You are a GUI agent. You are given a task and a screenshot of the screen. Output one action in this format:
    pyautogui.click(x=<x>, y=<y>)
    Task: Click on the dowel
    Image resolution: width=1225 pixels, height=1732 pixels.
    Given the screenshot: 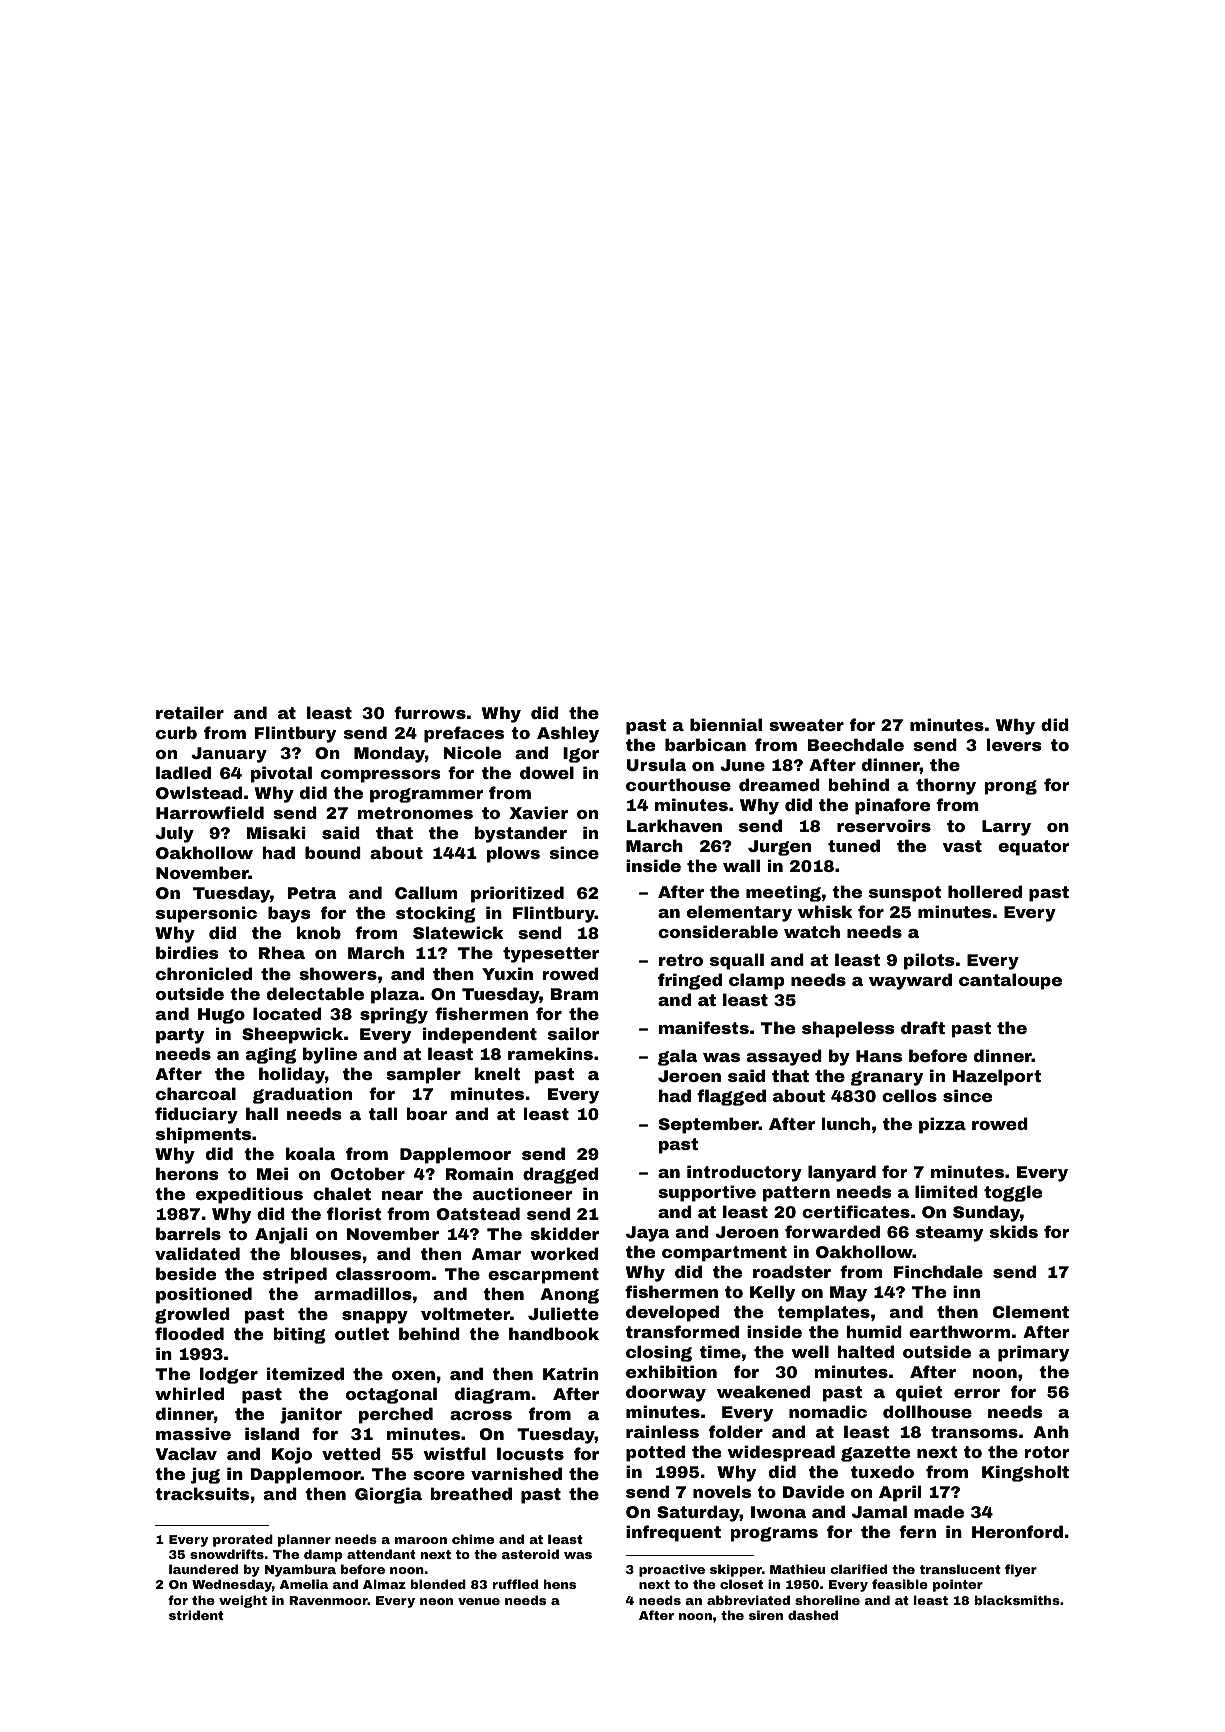 What is the action you would take?
    pyautogui.click(x=547, y=772)
